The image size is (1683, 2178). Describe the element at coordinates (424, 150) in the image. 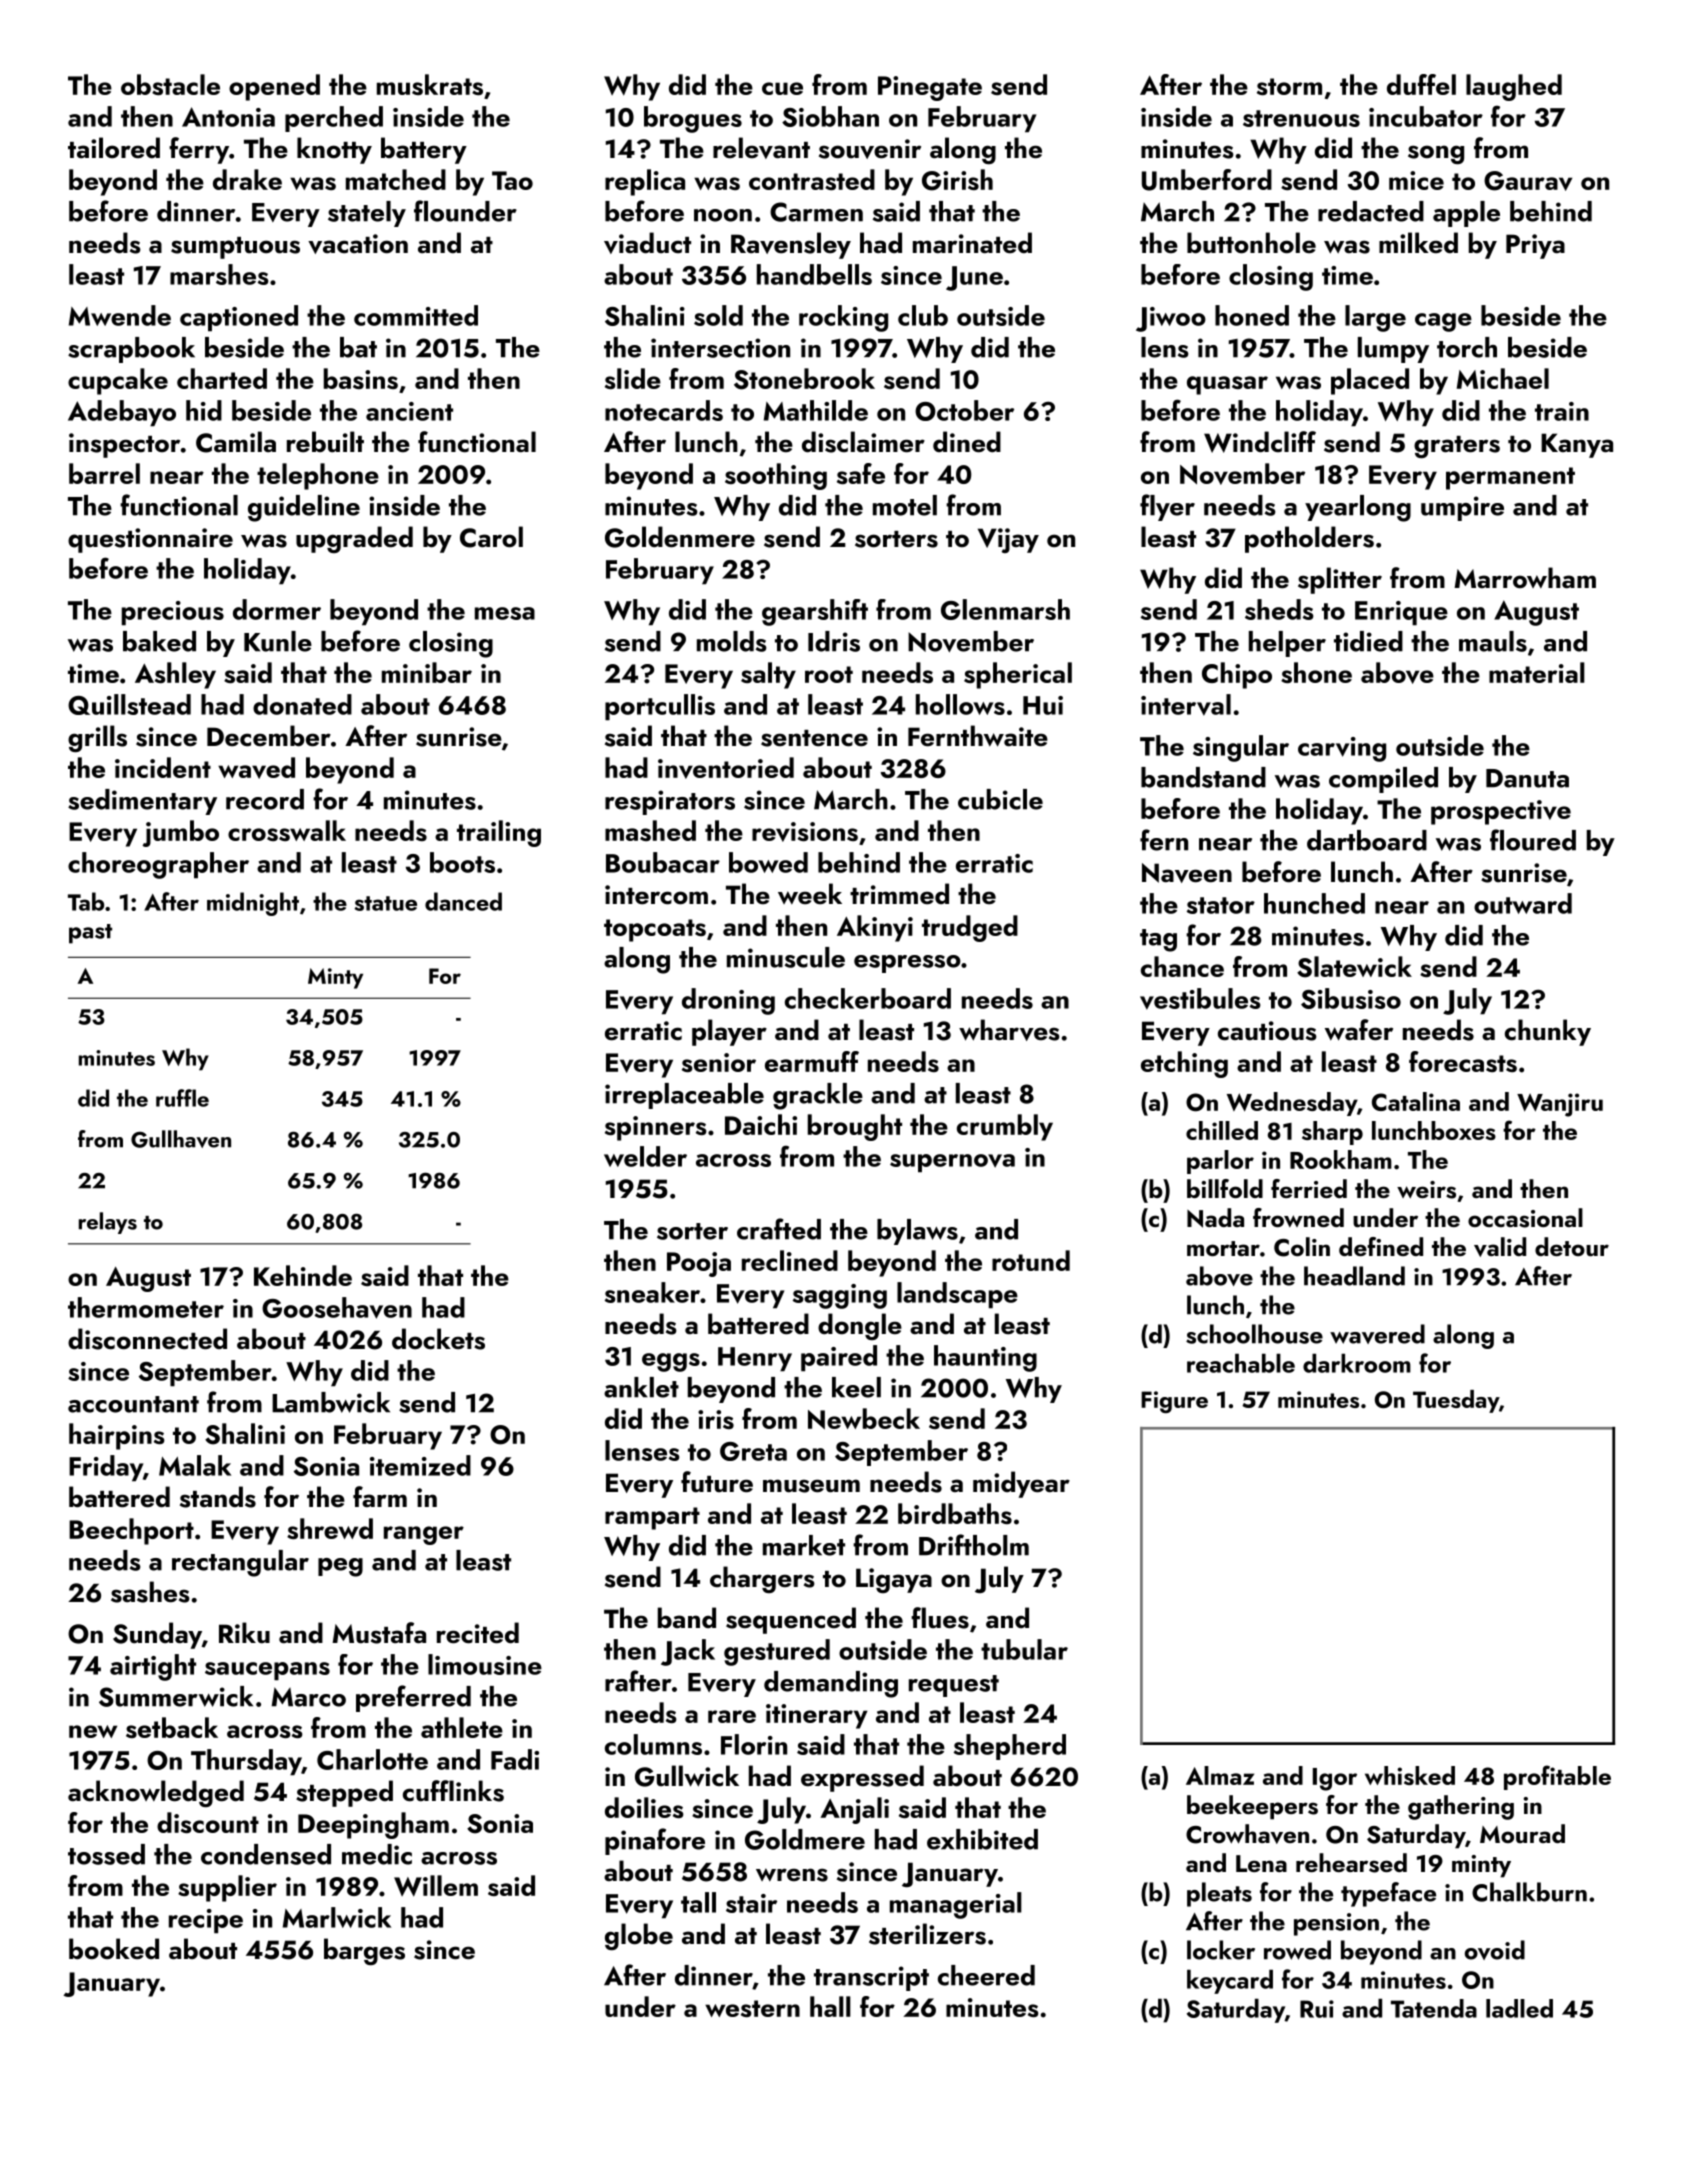

I see `battery` at that location.
